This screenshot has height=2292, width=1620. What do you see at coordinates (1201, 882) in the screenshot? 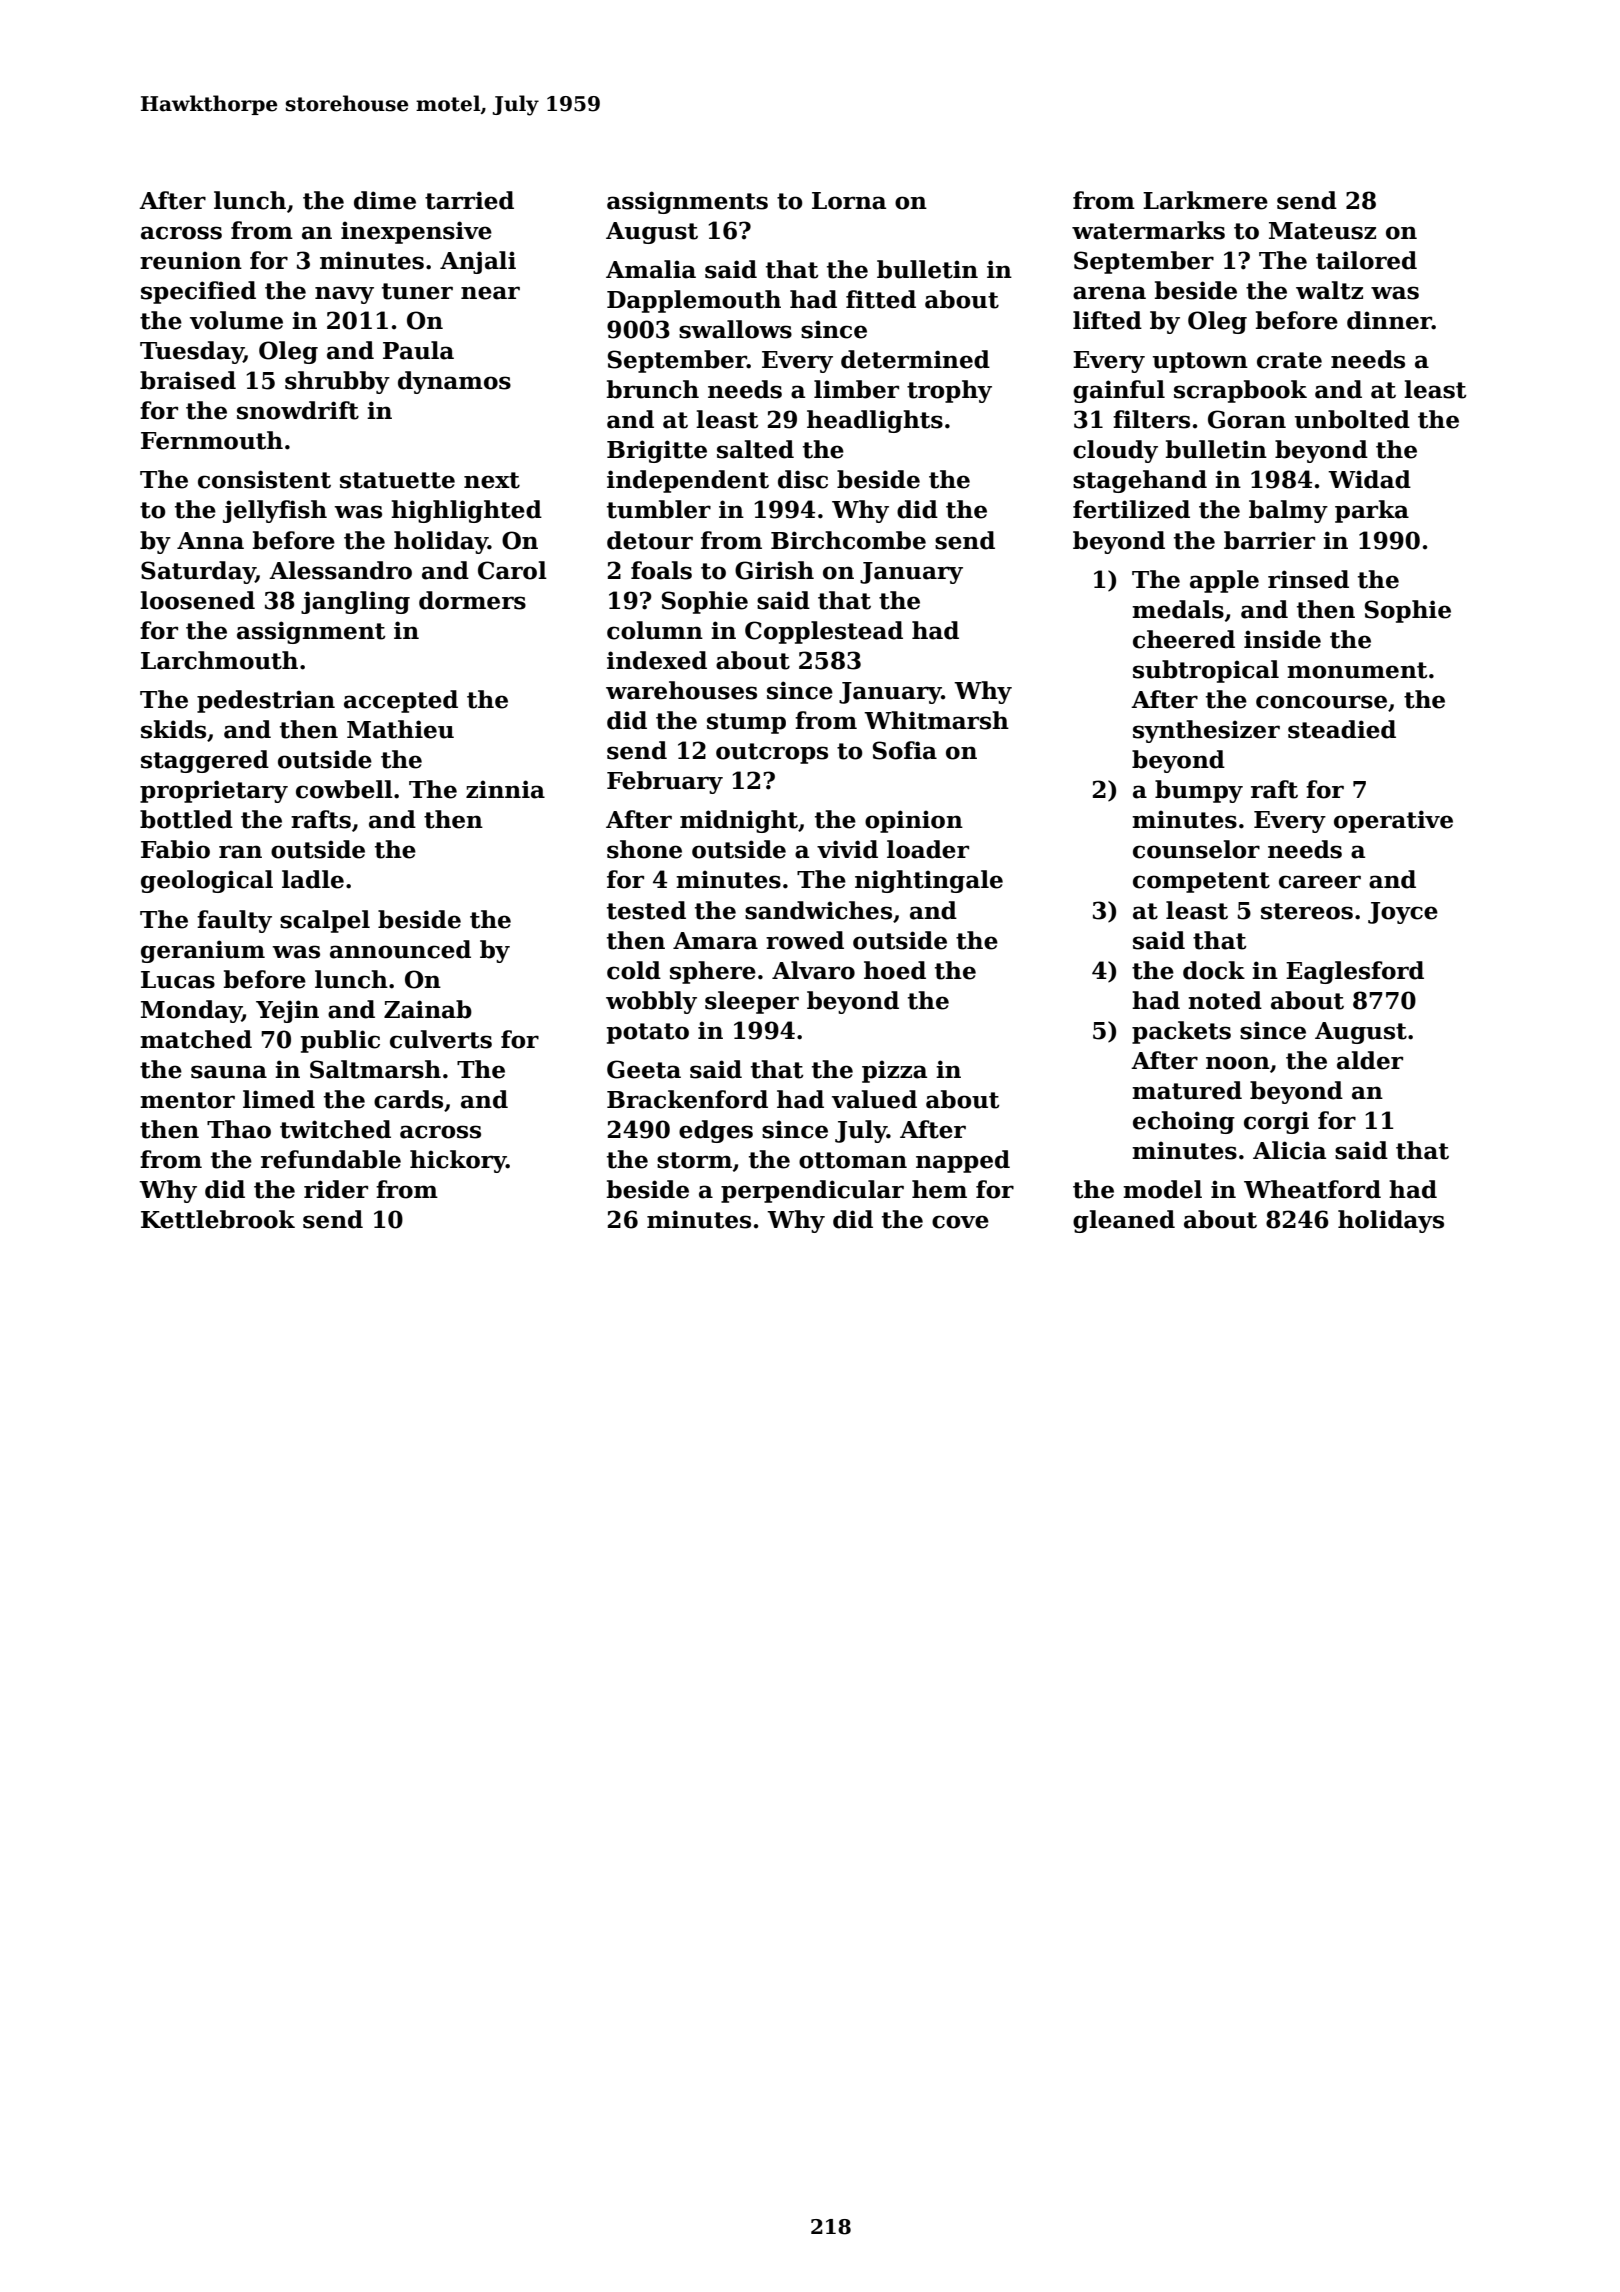
I see `competent` at bounding box center [1201, 882].
